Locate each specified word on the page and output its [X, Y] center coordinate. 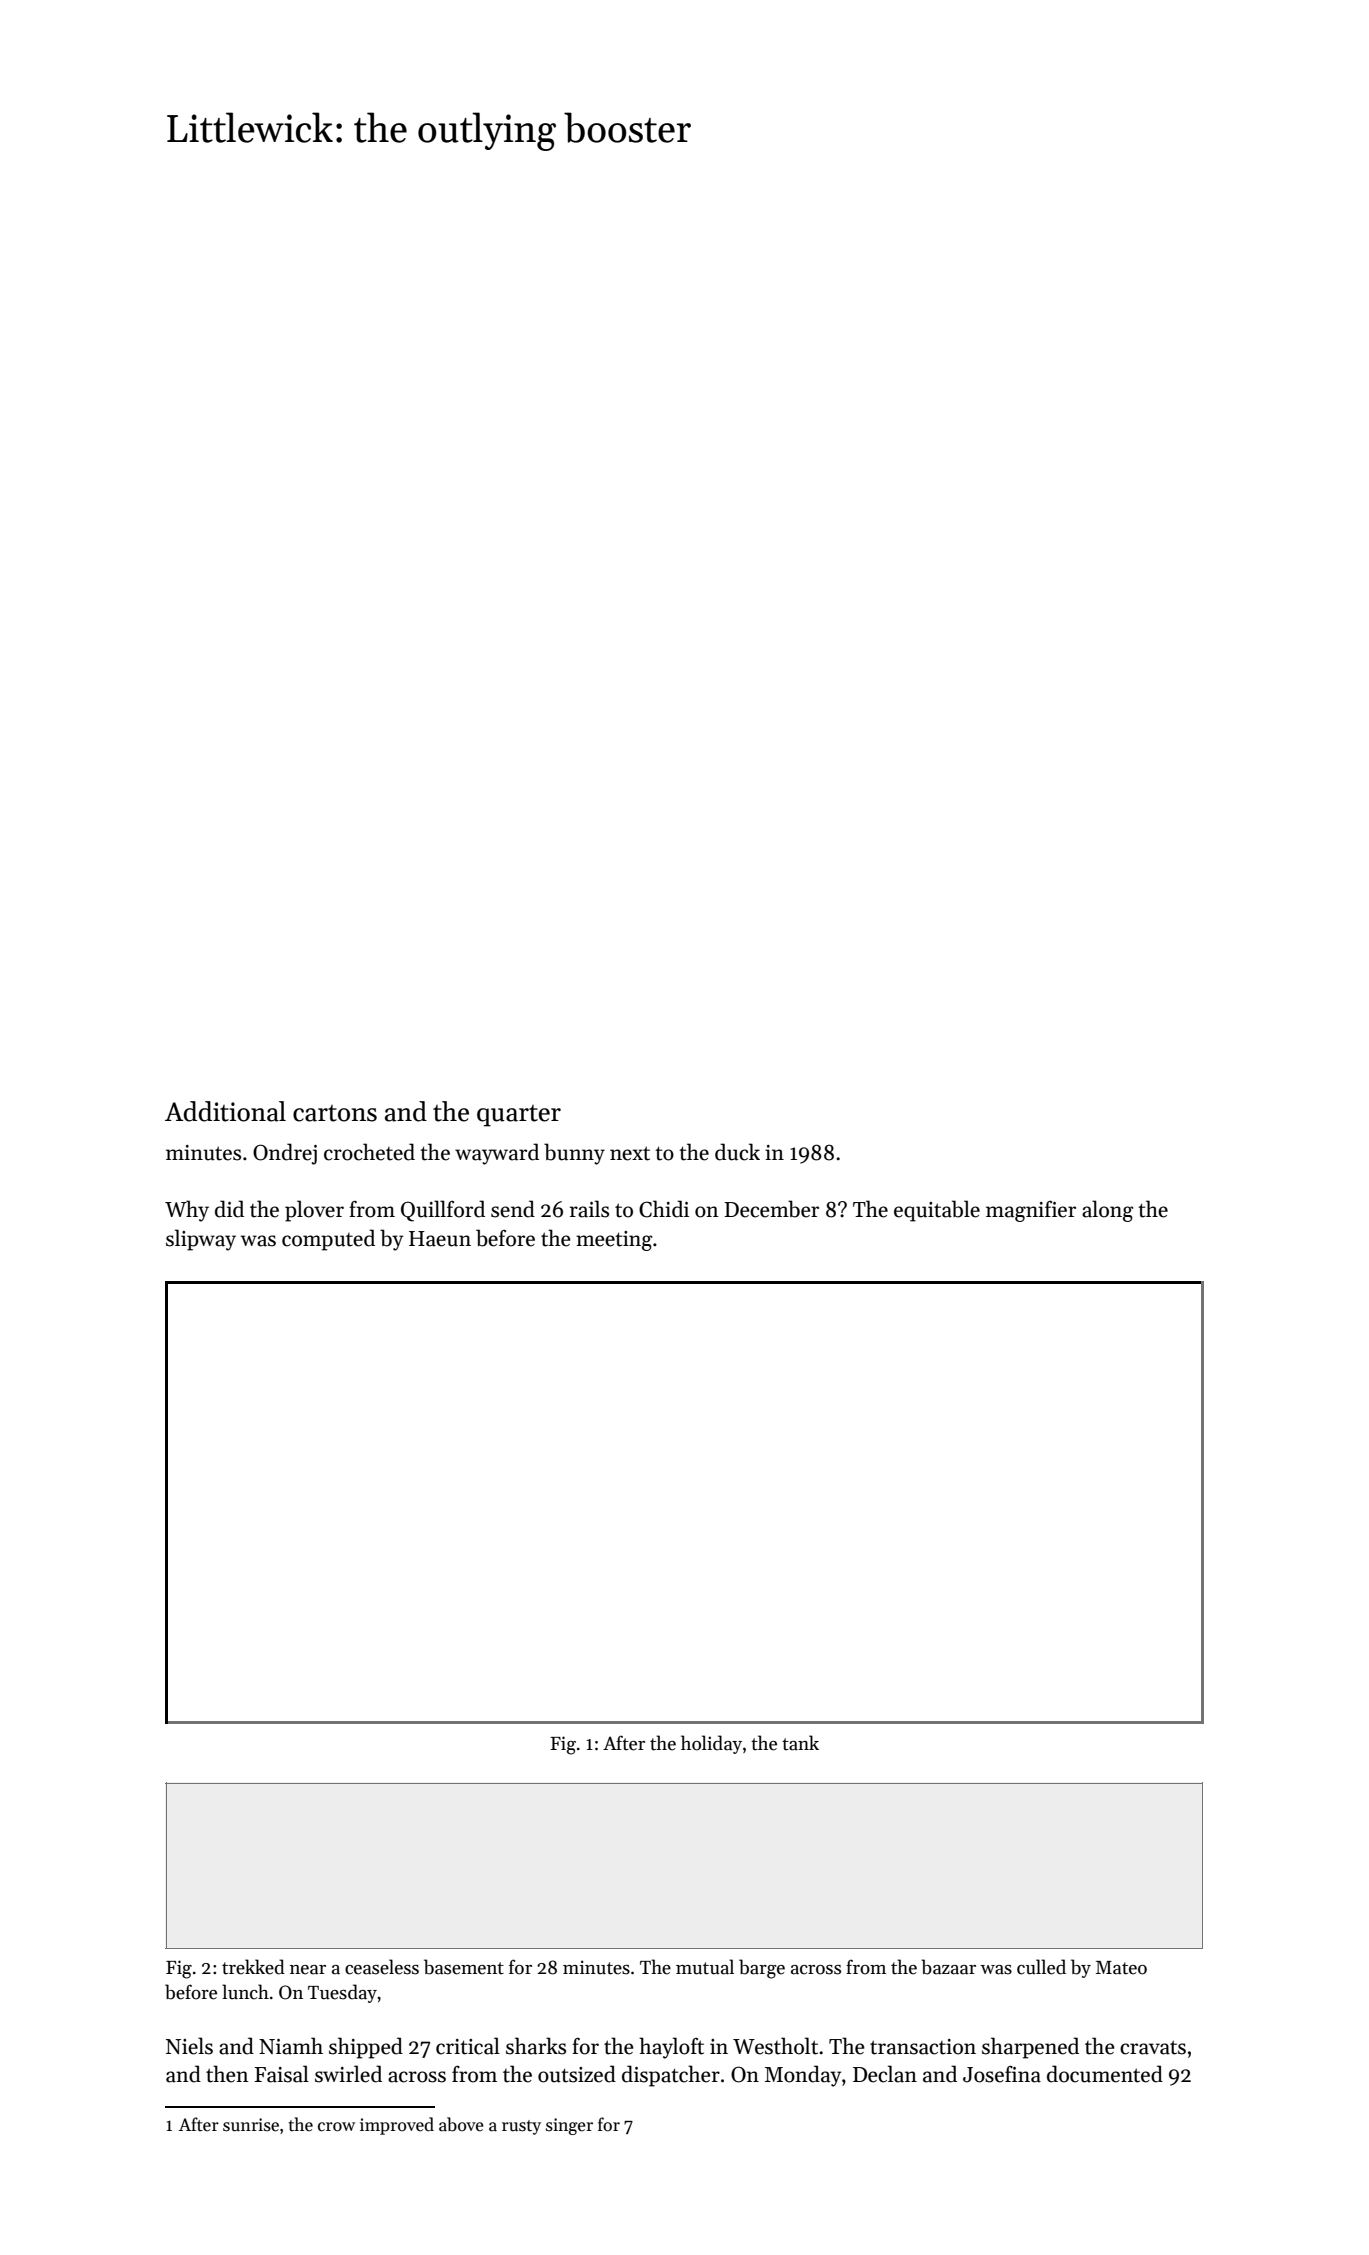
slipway [201, 1240]
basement [464, 1967]
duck [737, 1152]
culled [1041, 1967]
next [630, 1153]
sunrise [251, 2125]
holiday [711, 1744]
